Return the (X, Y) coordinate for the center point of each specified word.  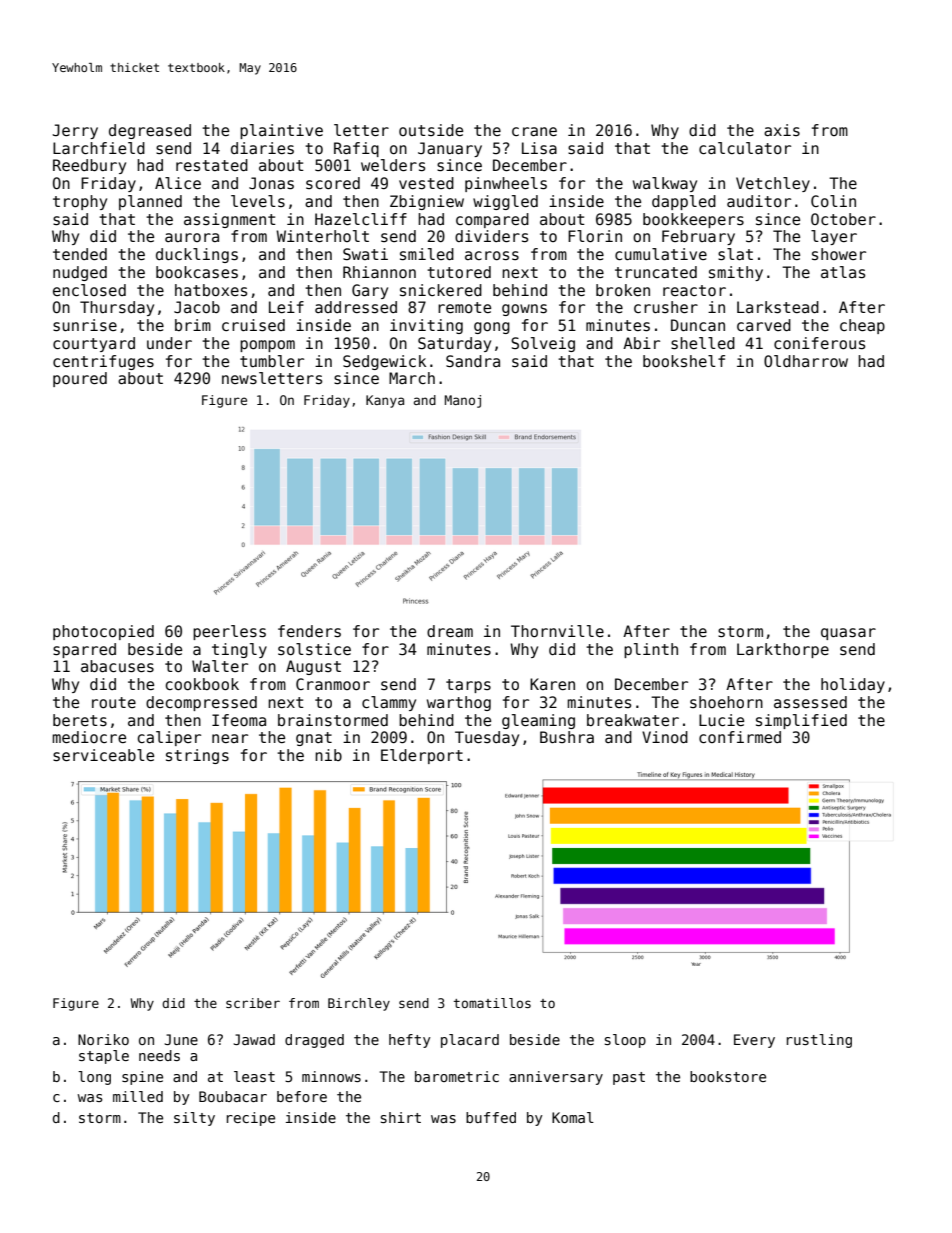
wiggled (505, 202)
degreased (150, 131)
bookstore (728, 1076)
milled (138, 1096)
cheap (862, 326)
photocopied (103, 632)
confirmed (740, 737)
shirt (401, 1117)
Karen (552, 684)
